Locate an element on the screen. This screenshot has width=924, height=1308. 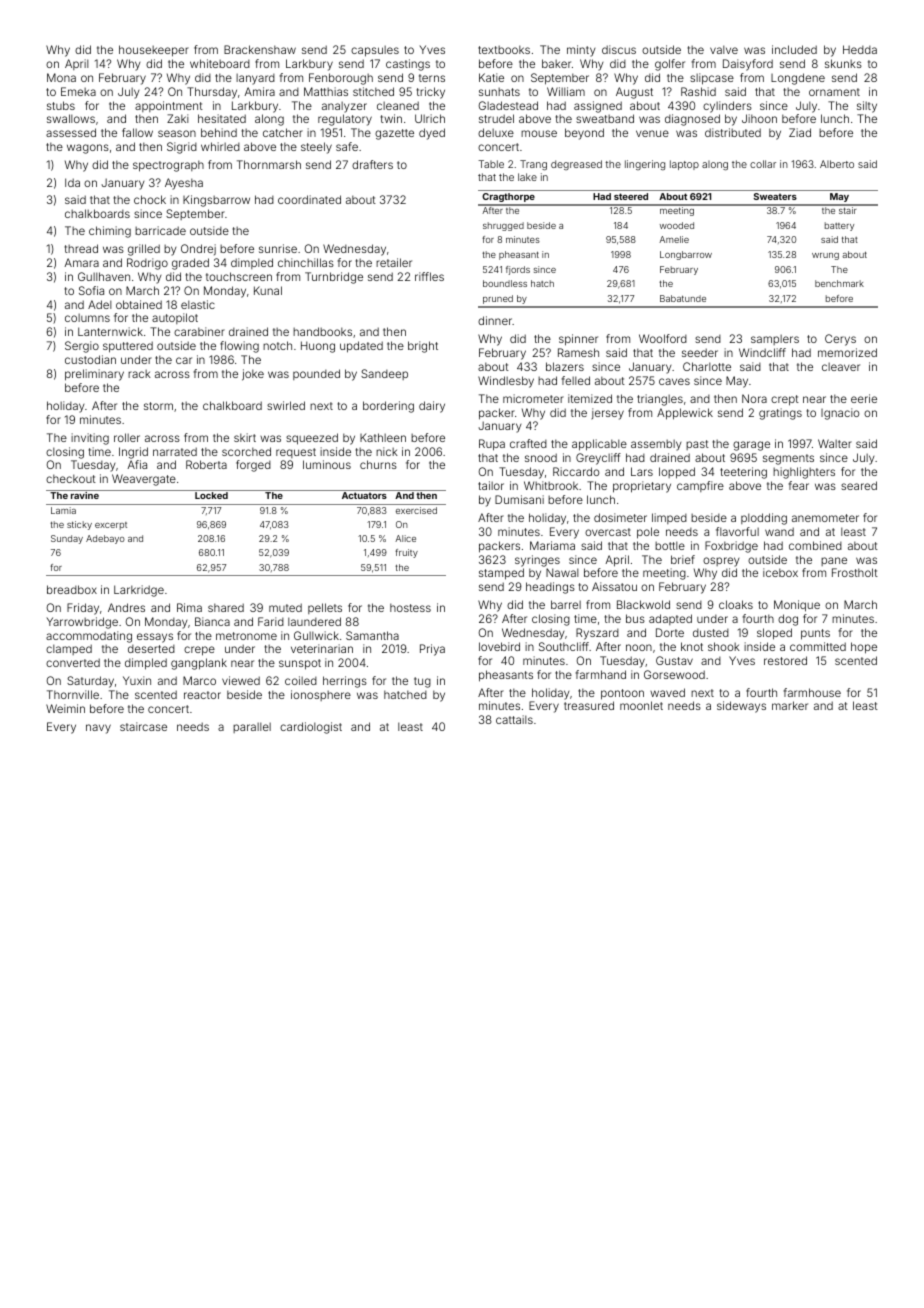
inviting is located at coordinates (90, 439).
